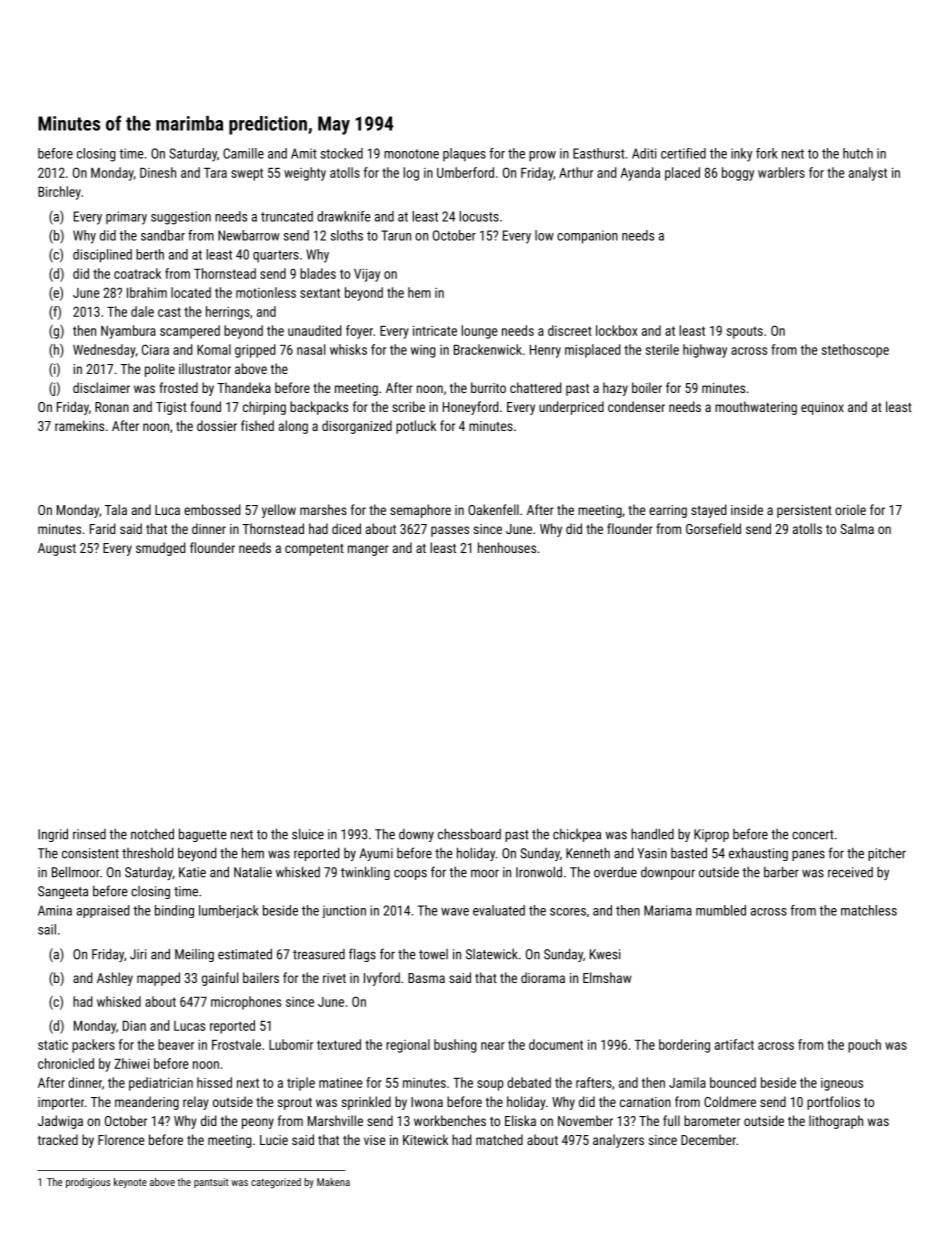 This screenshot has height=1233, width=952. What do you see at coordinates (850, 509) in the screenshot?
I see `oriole` at bounding box center [850, 509].
